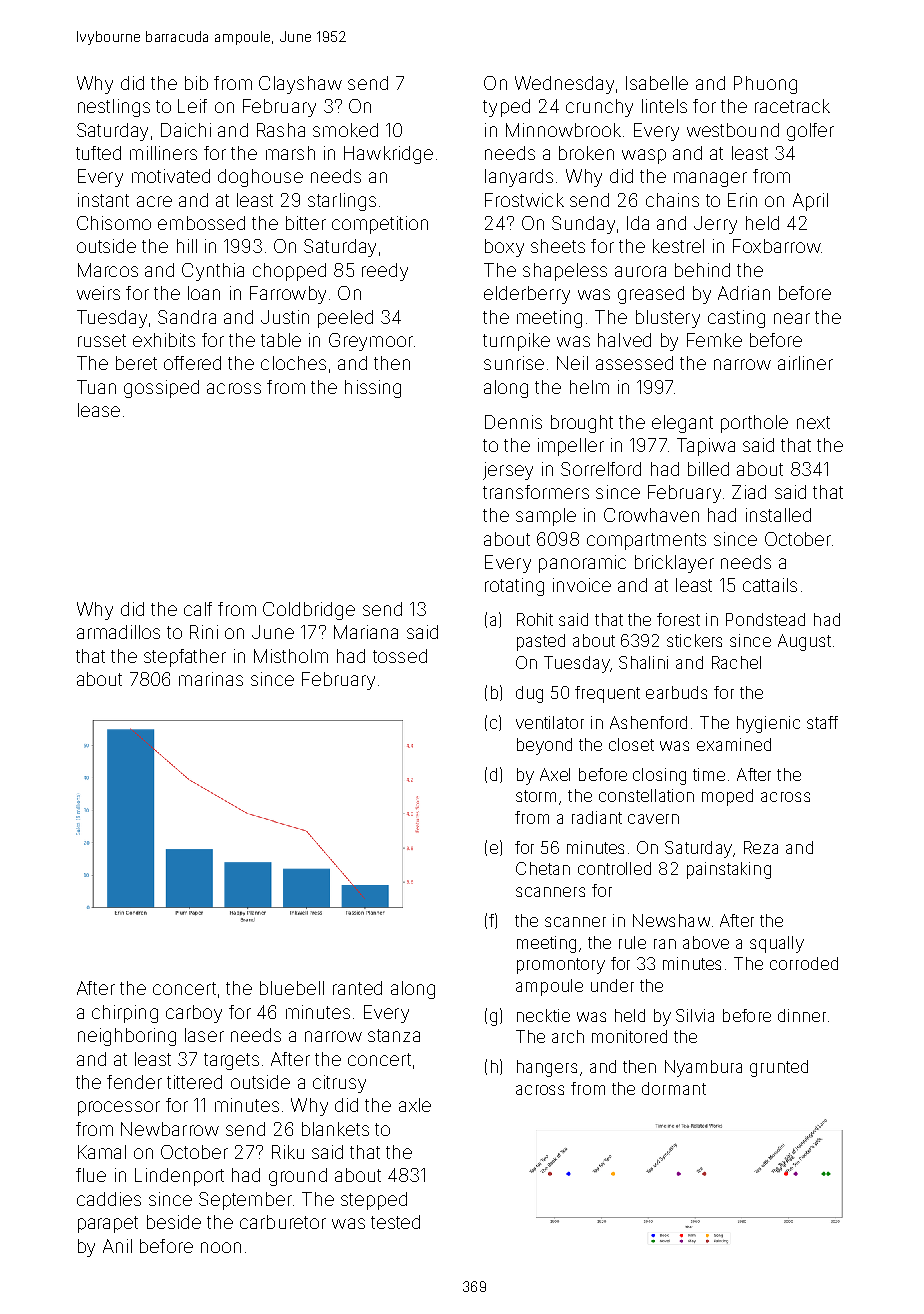 This screenshot has width=924, height=1314. What do you see at coordinates (117, 1246) in the screenshot?
I see `Anil` at bounding box center [117, 1246].
